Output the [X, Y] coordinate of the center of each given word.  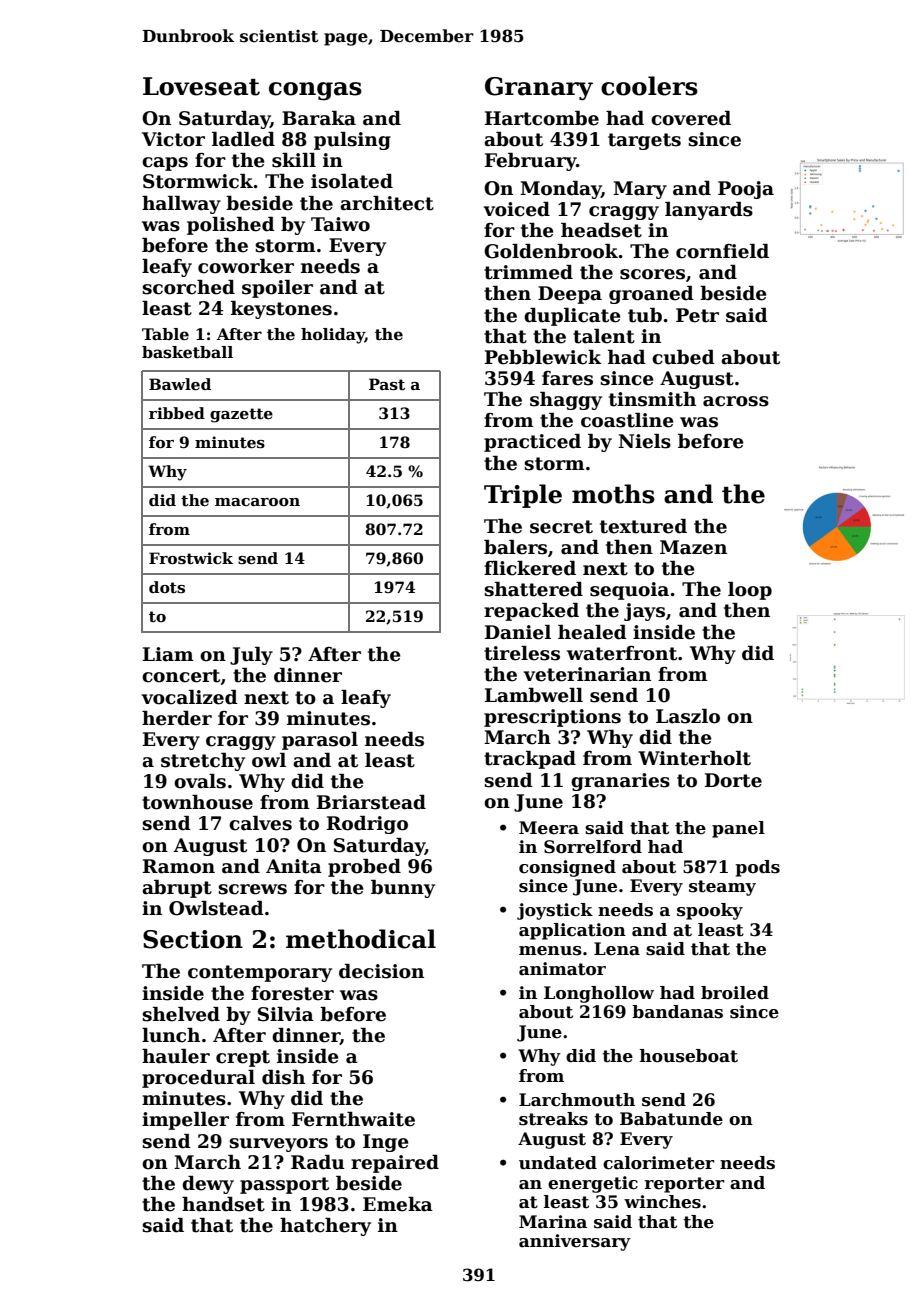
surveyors [278, 1145]
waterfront [622, 653]
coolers [649, 86]
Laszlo [688, 716]
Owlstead [216, 908]
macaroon [257, 502]
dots [167, 587]
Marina [553, 1222]
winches [662, 1202]
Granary [539, 89]
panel [738, 829]
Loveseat [201, 86]
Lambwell [534, 695]
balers [515, 547]
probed [364, 868]
